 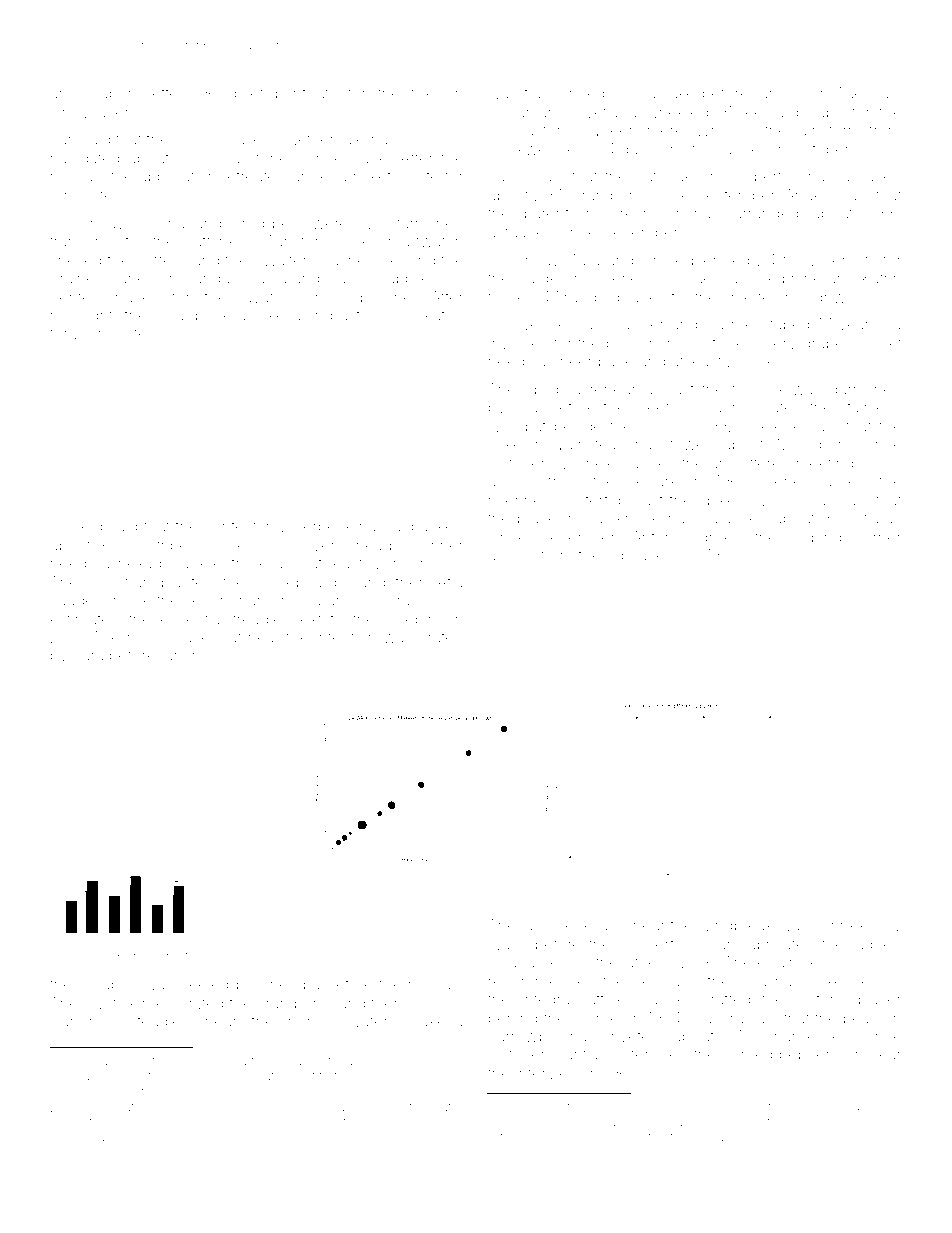 What do you see at coordinates (425, 93) in the page?
I see `tiller` at bounding box center [425, 93].
